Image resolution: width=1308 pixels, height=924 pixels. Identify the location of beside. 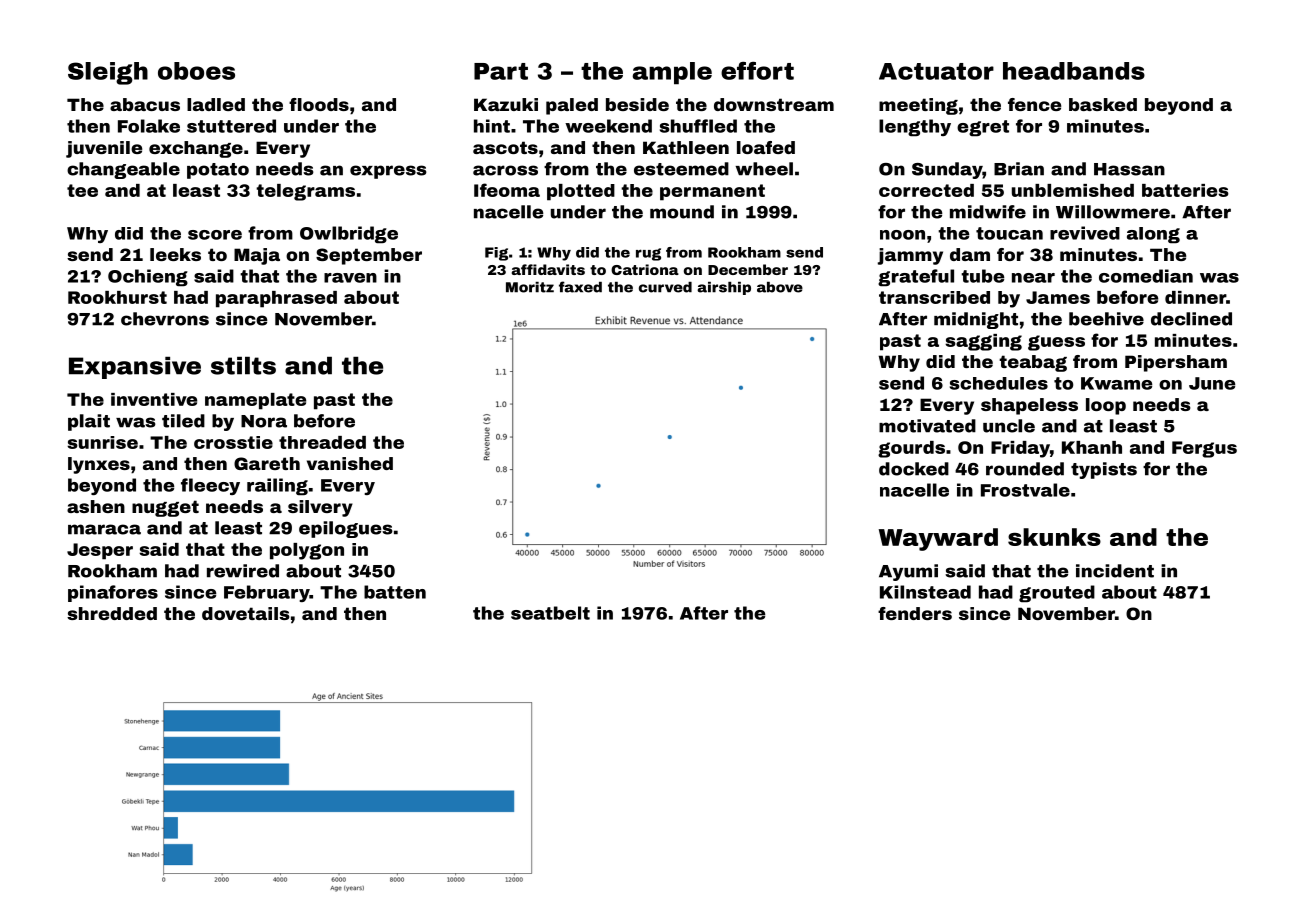
(637, 104).
